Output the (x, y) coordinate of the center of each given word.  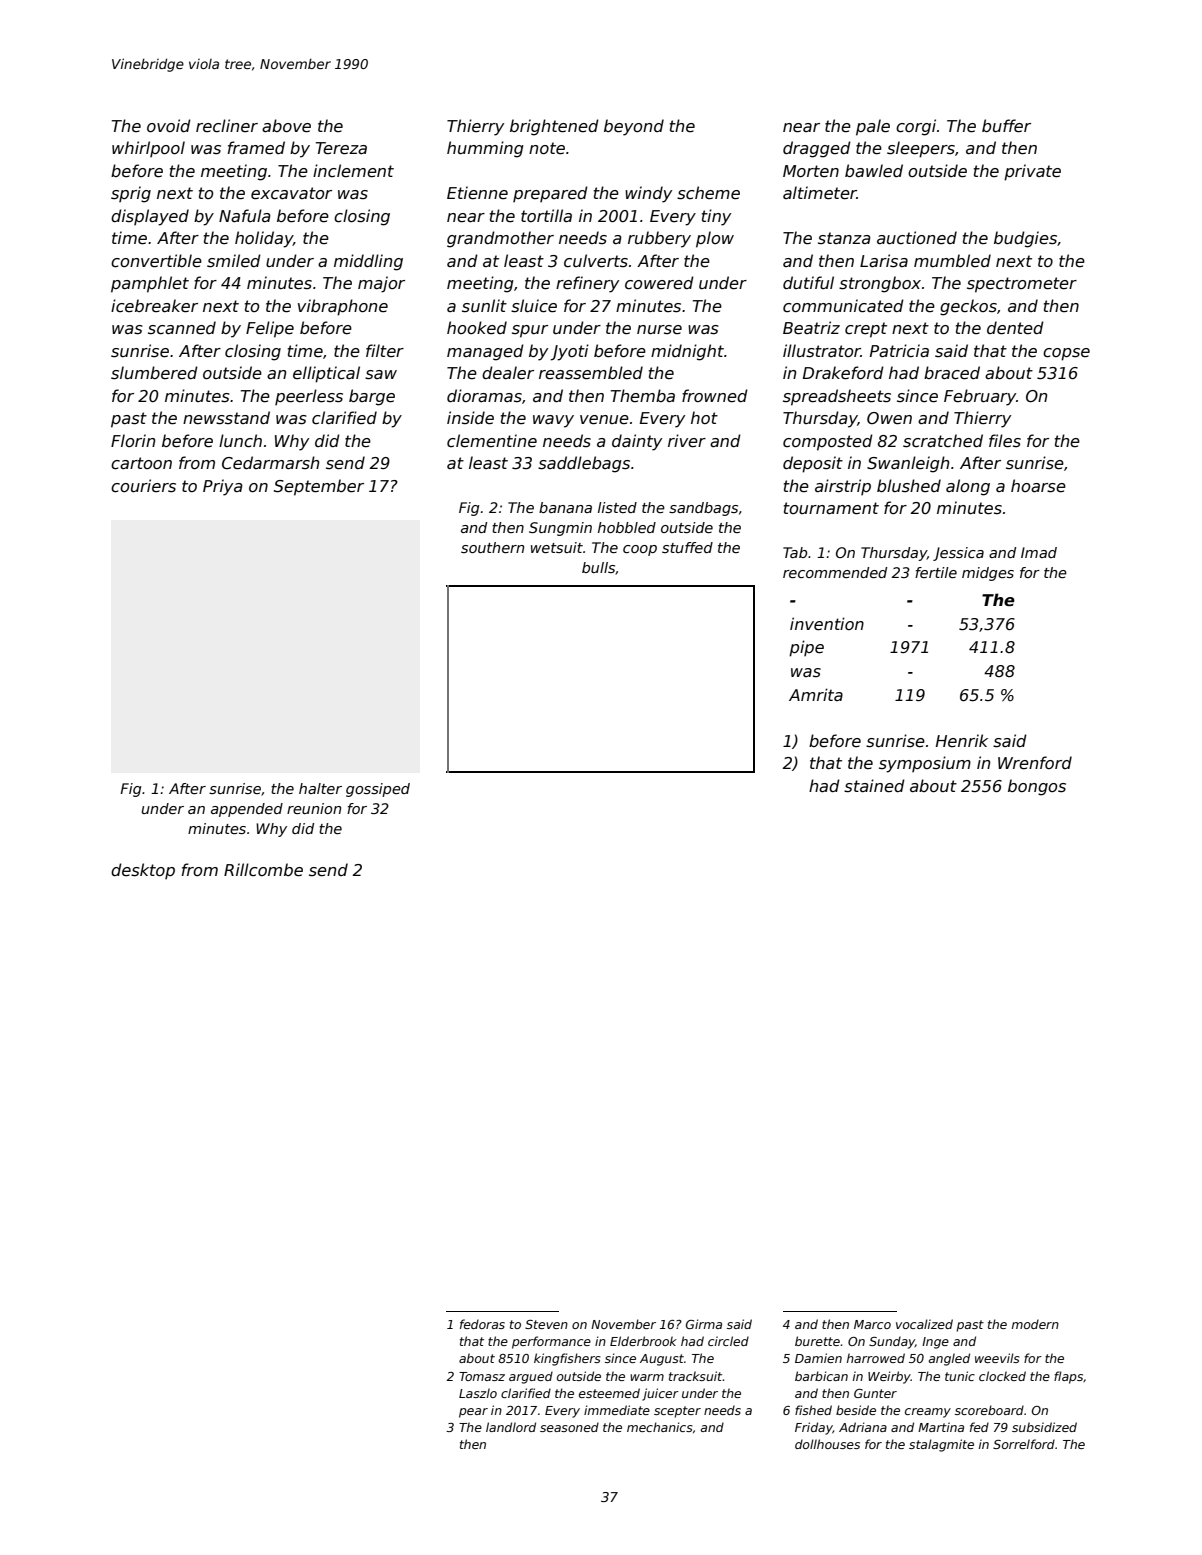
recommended (835, 572)
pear (473, 1413)
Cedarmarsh (271, 463)
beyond (634, 127)
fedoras (482, 1324)
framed (256, 148)
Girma (704, 1324)
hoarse (1038, 486)
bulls (598, 567)
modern (1035, 1324)
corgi (916, 127)
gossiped (378, 790)
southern (492, 547)
